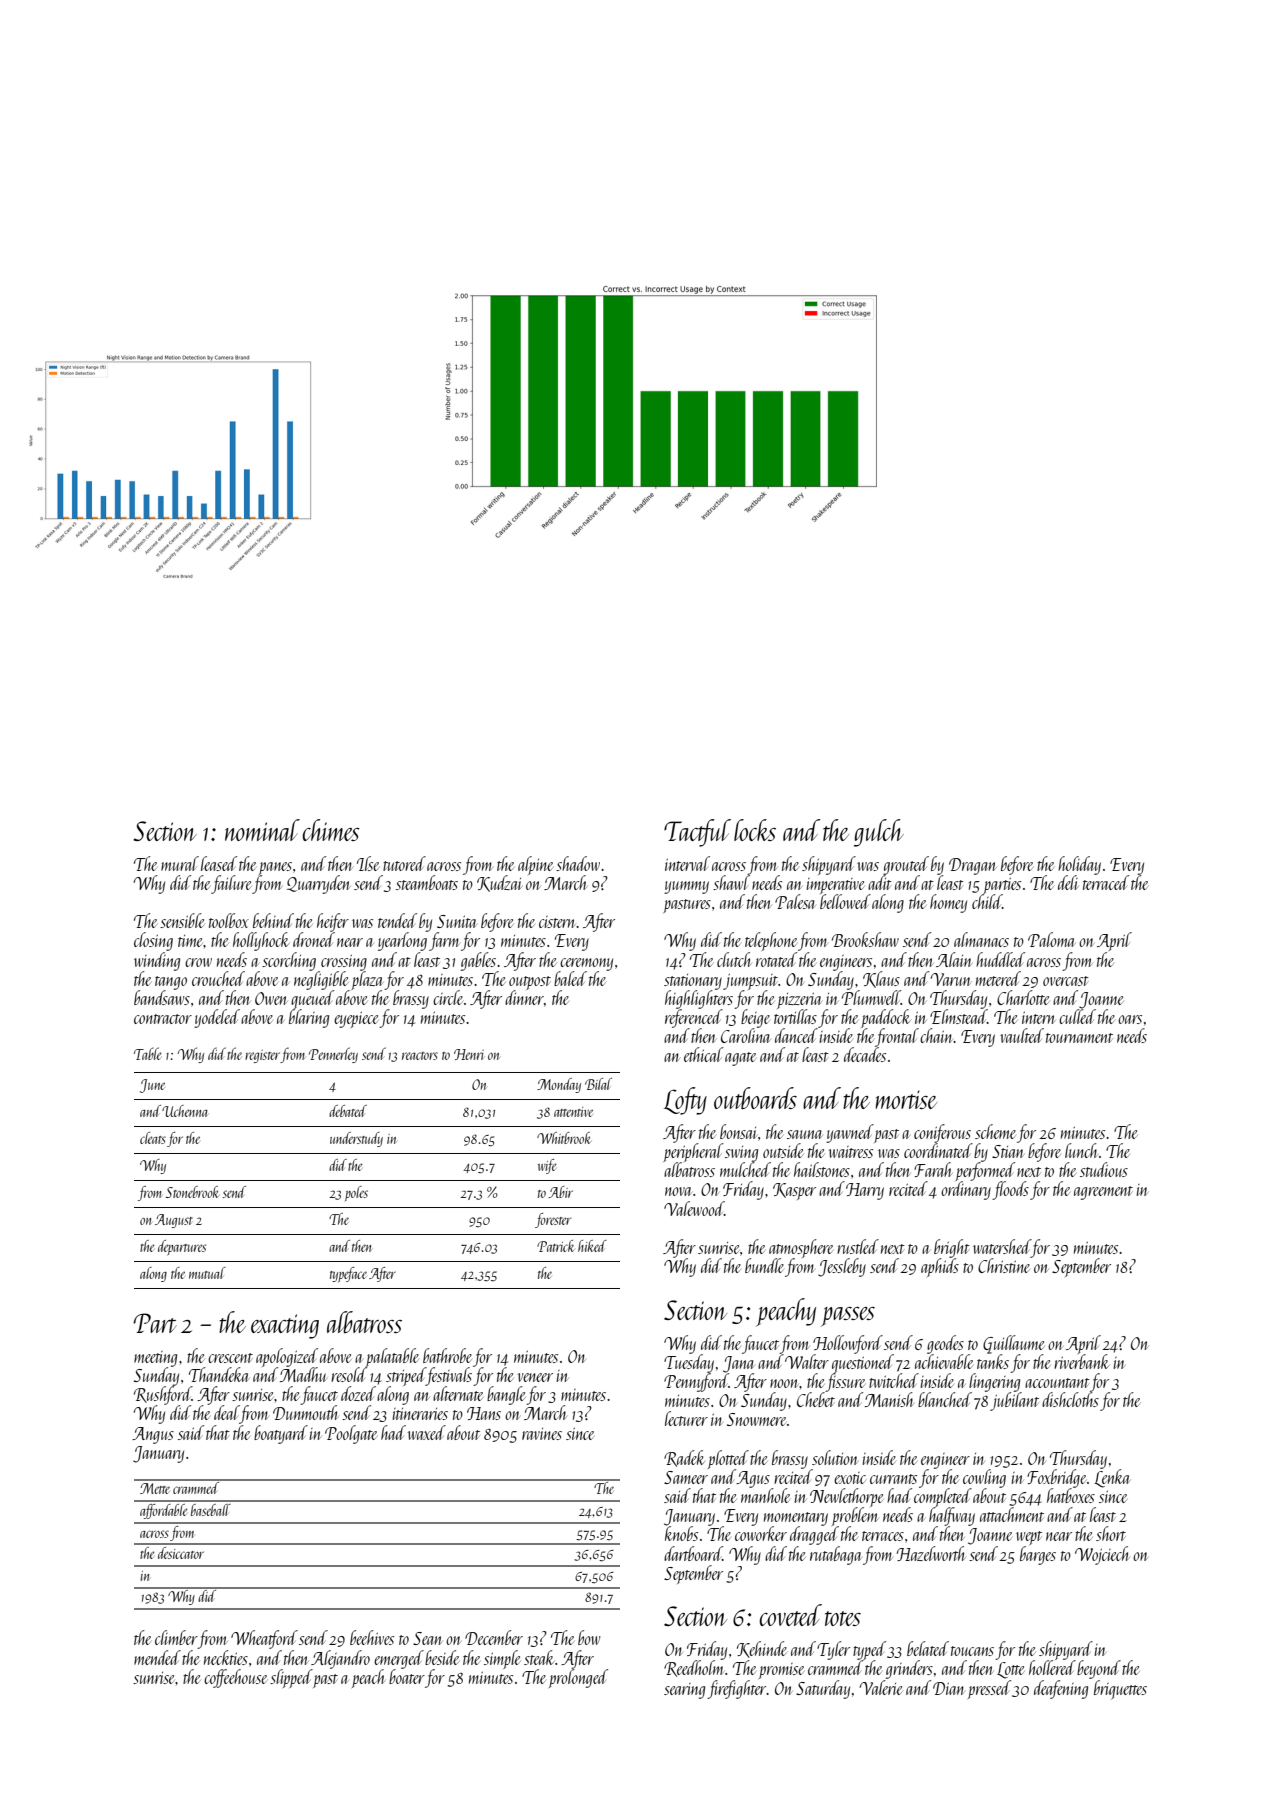 The height and width of the document is (1817, 1285). I want to click on Valewood, so click(694, 1208).
